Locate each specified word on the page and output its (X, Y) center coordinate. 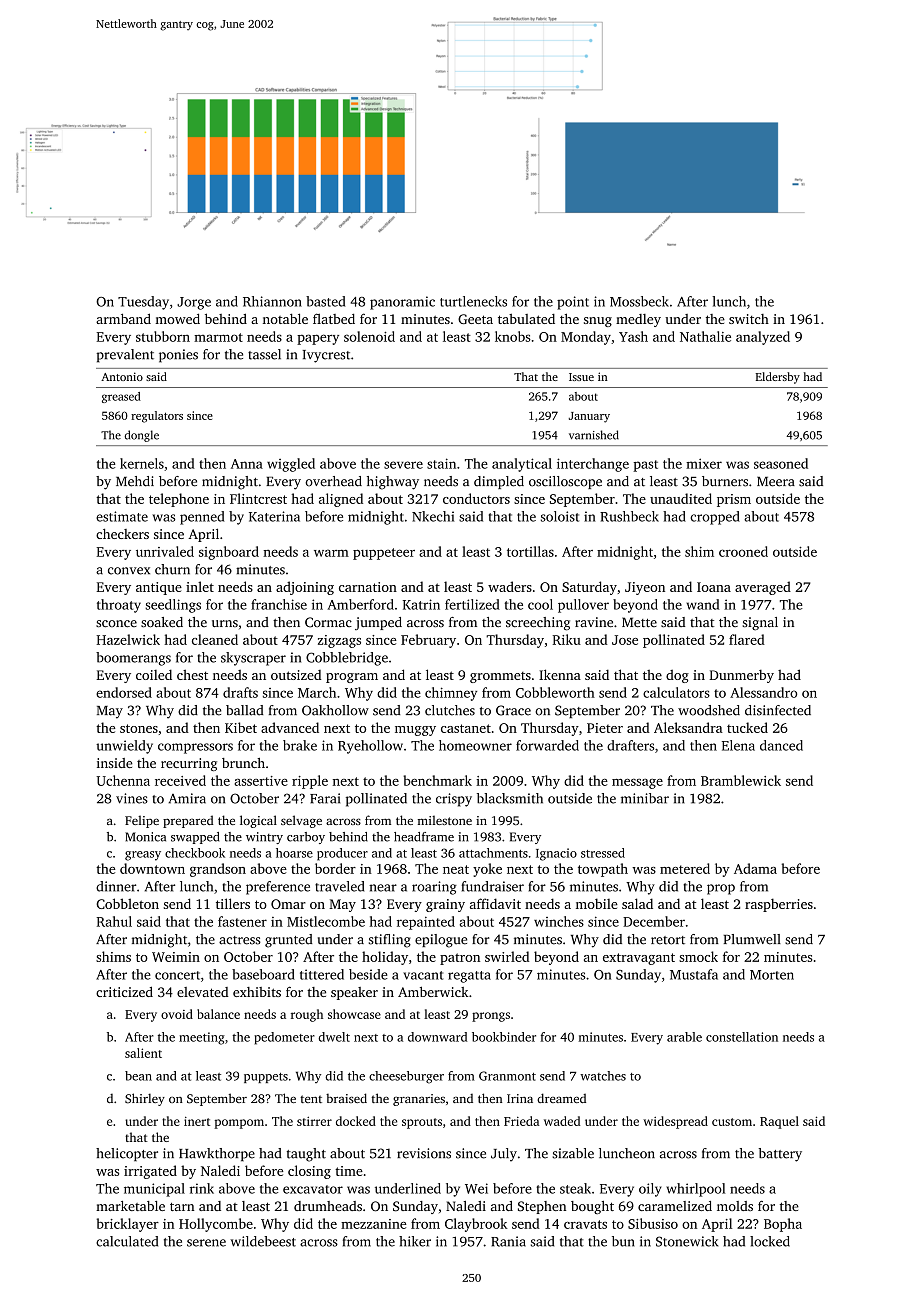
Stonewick (687, 1241)
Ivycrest (326, 356)
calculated (127, 1241)
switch (749, 319)
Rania (508, 1241)
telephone (179, 500)
